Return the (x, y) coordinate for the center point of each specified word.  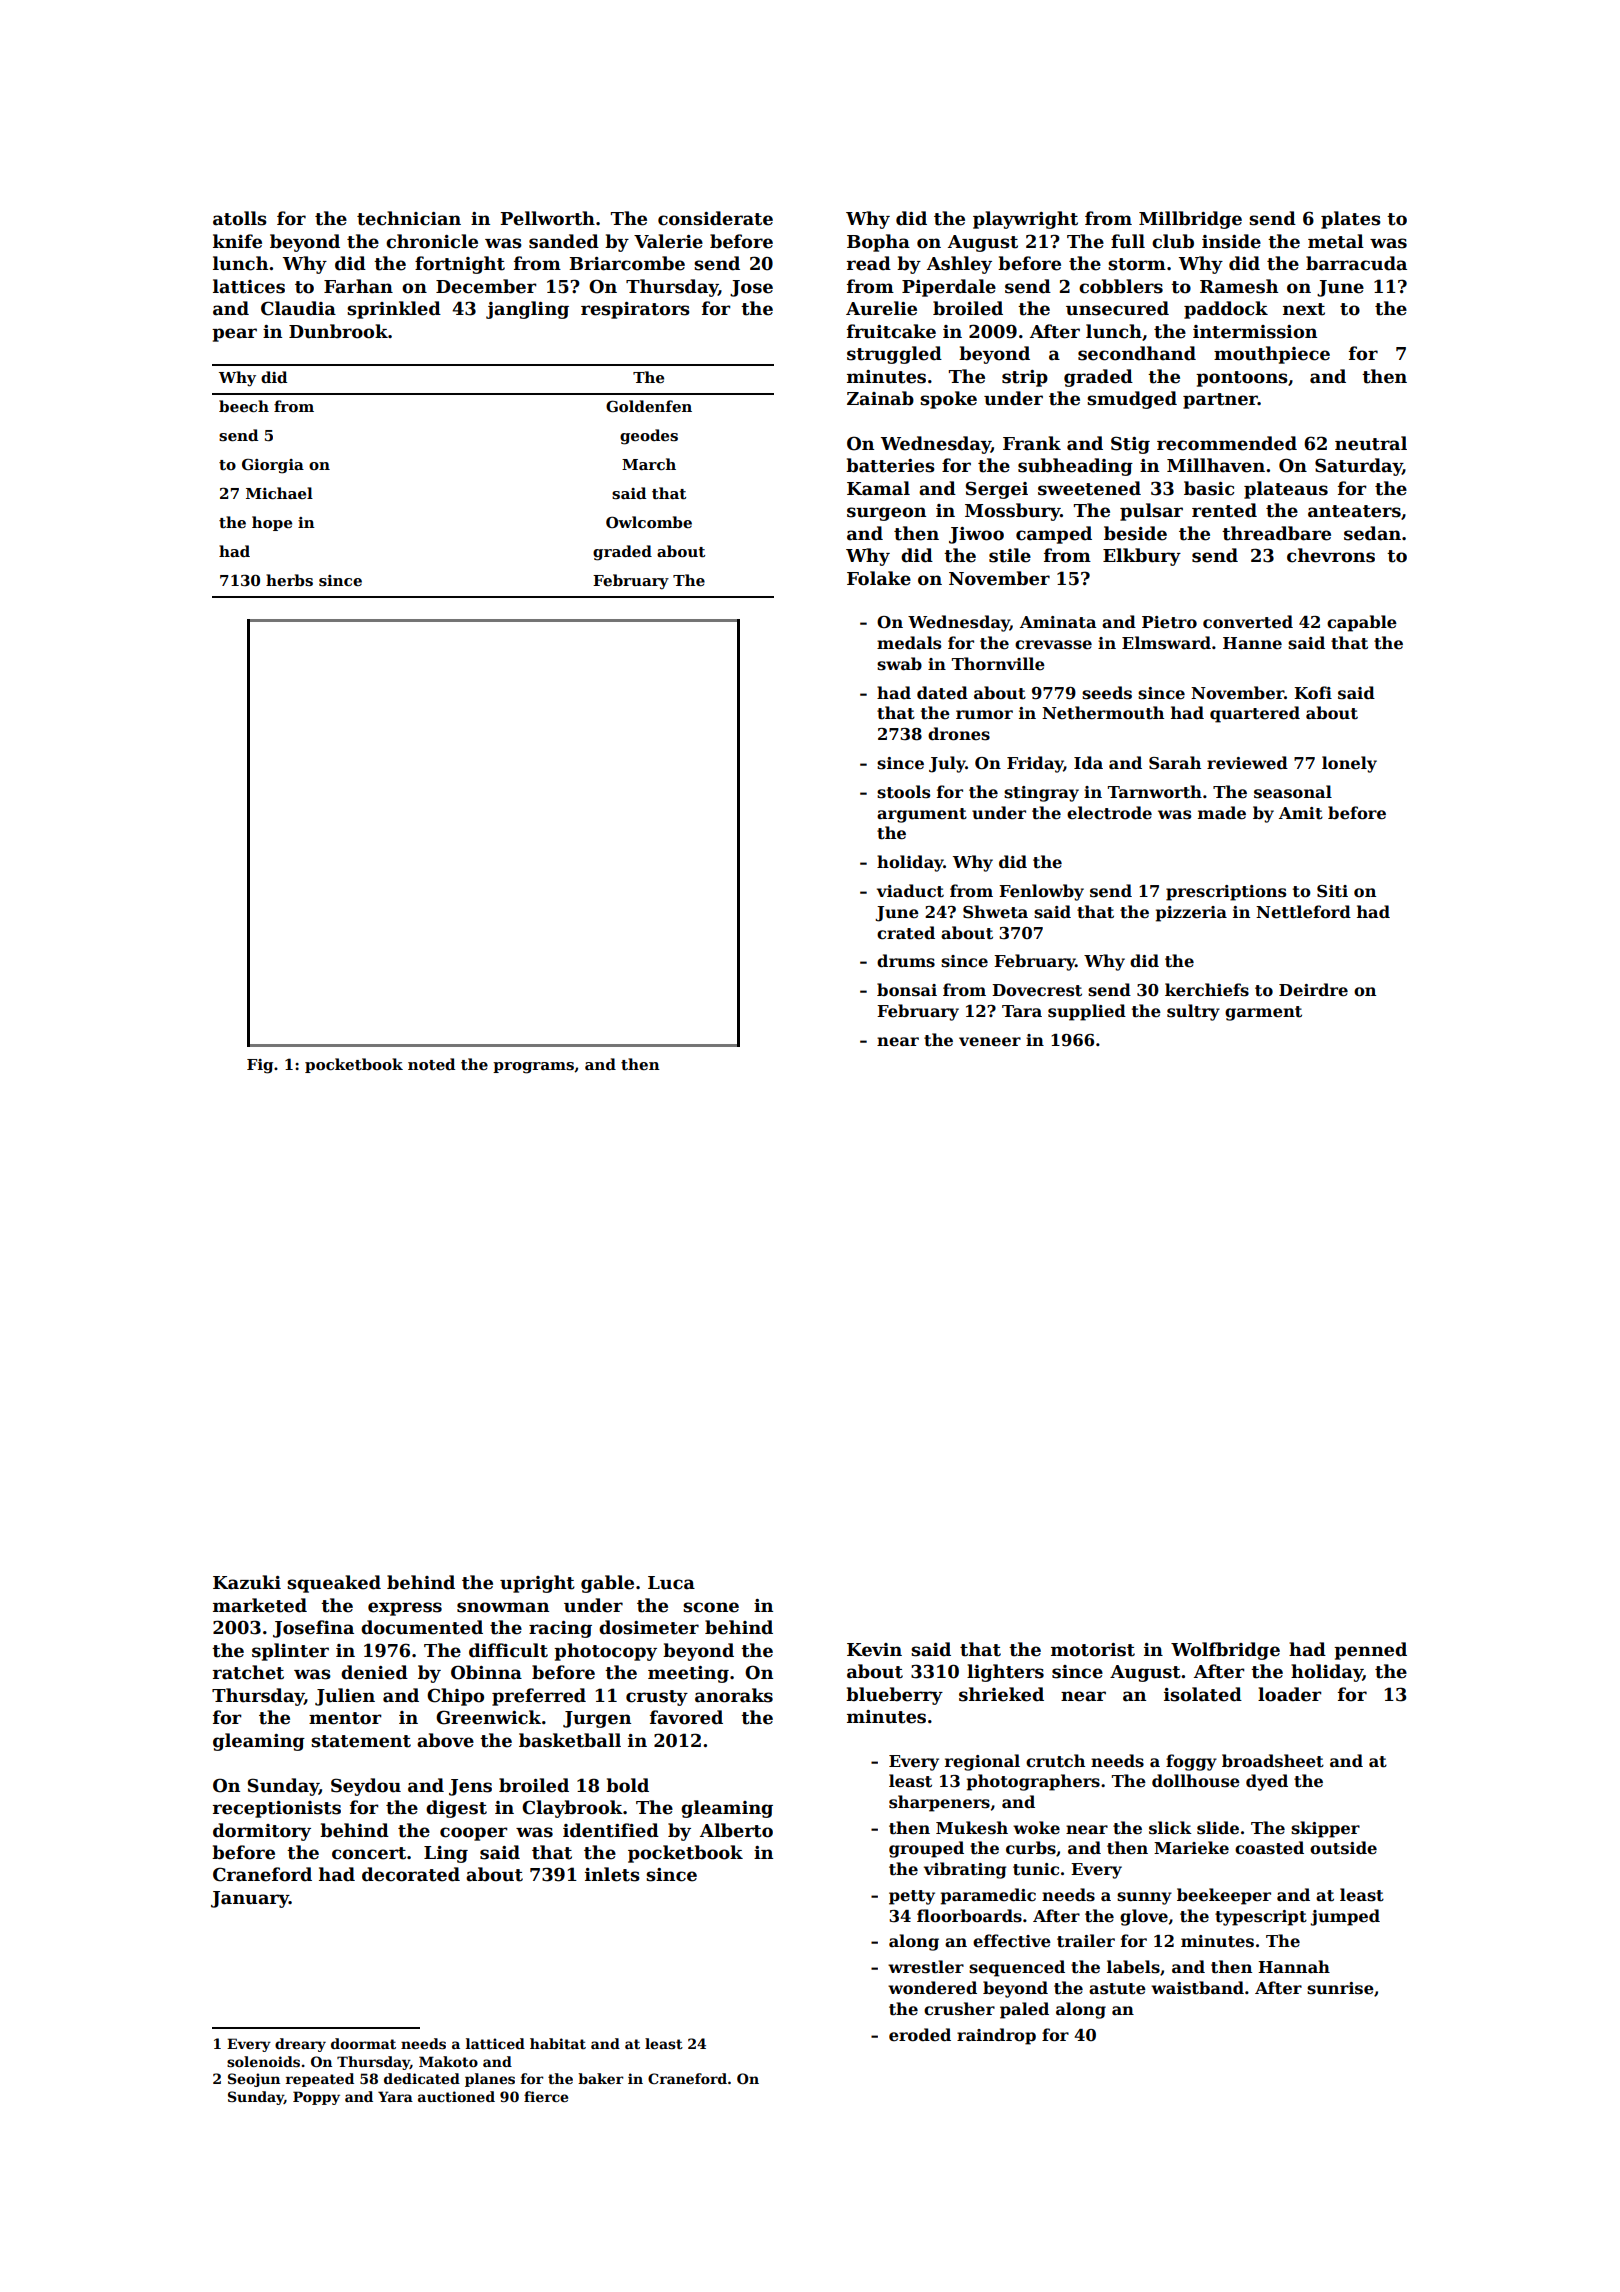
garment (1263, 1013)
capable (1362, 623)
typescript (1261, 1918)
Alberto (736, 1830)
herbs (289, 580)
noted (431, 1064)
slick (1170, 1828)
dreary (300, 2045)
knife (237, 241)
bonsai (907, 990)
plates (1351, 220)
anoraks (734, 1695)
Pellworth (547, 218)
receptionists (277, 1809)
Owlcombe (649, 522)
